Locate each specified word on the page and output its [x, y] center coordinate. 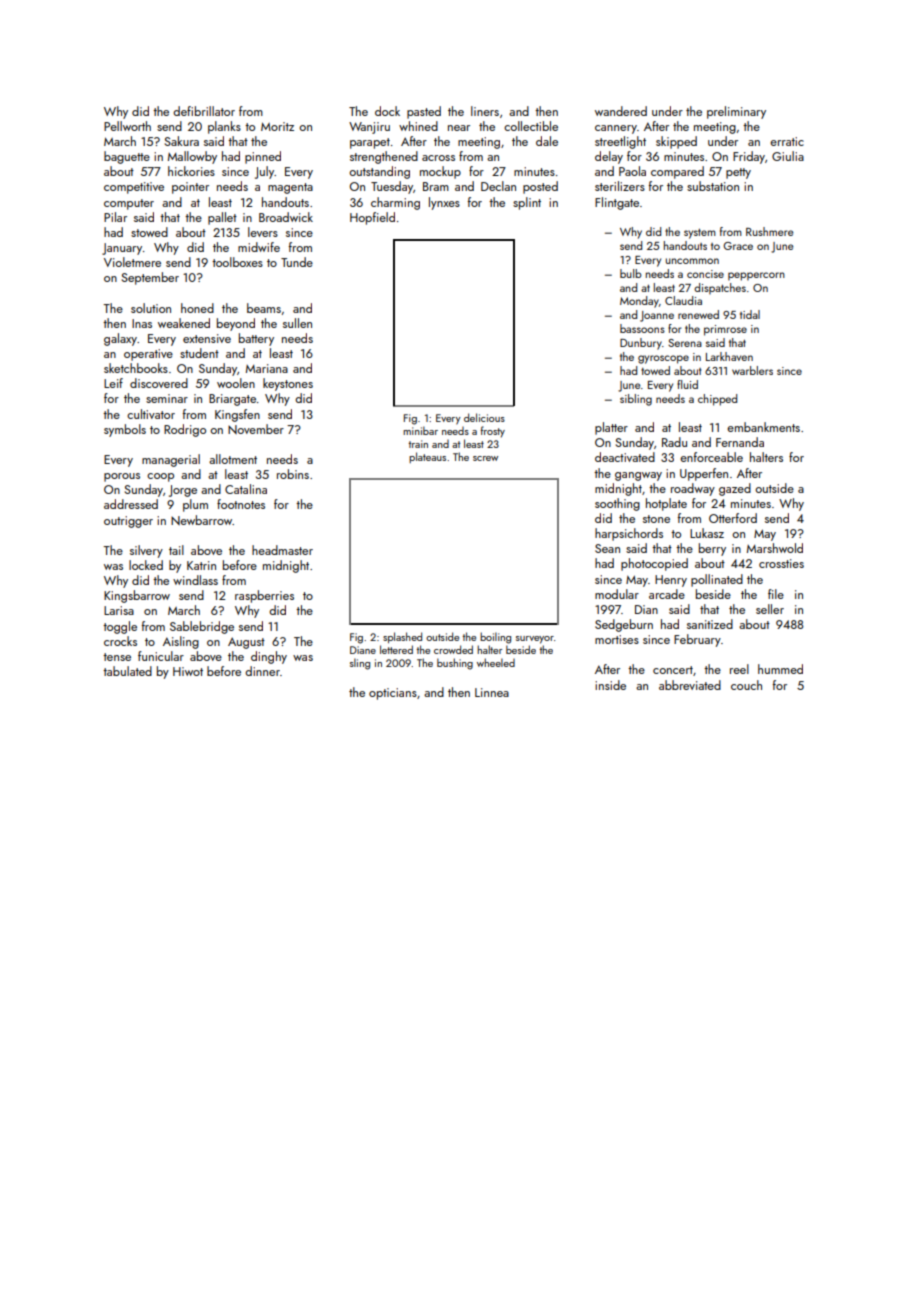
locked [146, 565]
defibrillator [204, 111]
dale [547, 141]
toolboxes [237, 262]
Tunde [297, 262]
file [776, 594]
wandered [621, 111]
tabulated [127, 671]
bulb [631, 273]
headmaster [282, 550]
